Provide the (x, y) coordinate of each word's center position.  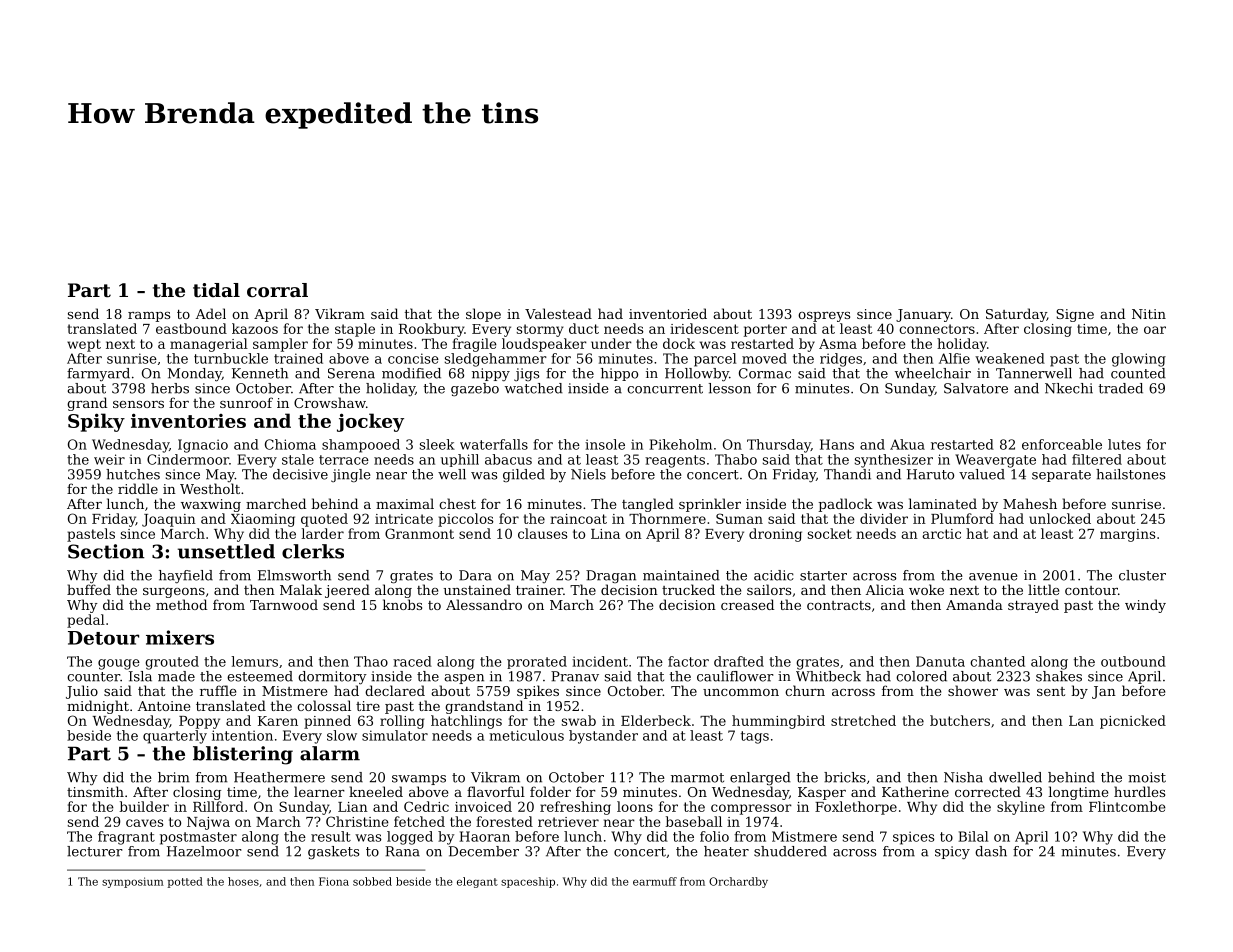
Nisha (963, 777)
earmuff (655, 881)
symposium (133, 882)
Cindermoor (188, 459)
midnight (98, 707)
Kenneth (260, 373)
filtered (1097, 459)
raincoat (578, 519)
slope (483, 315)
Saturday (1016, 315)
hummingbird (778, 722)
